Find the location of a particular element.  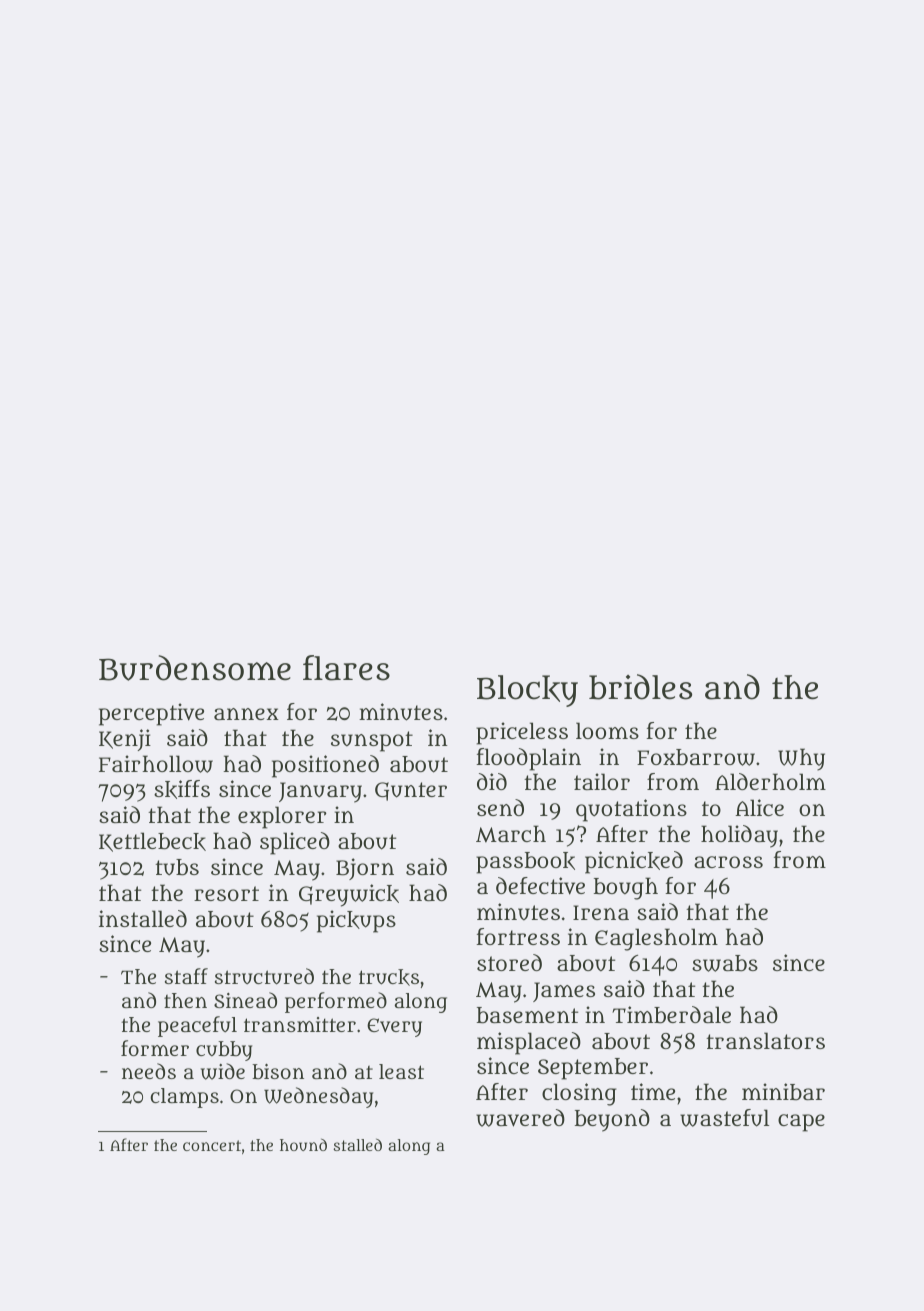

defective is located at coordinates (540, 886).
